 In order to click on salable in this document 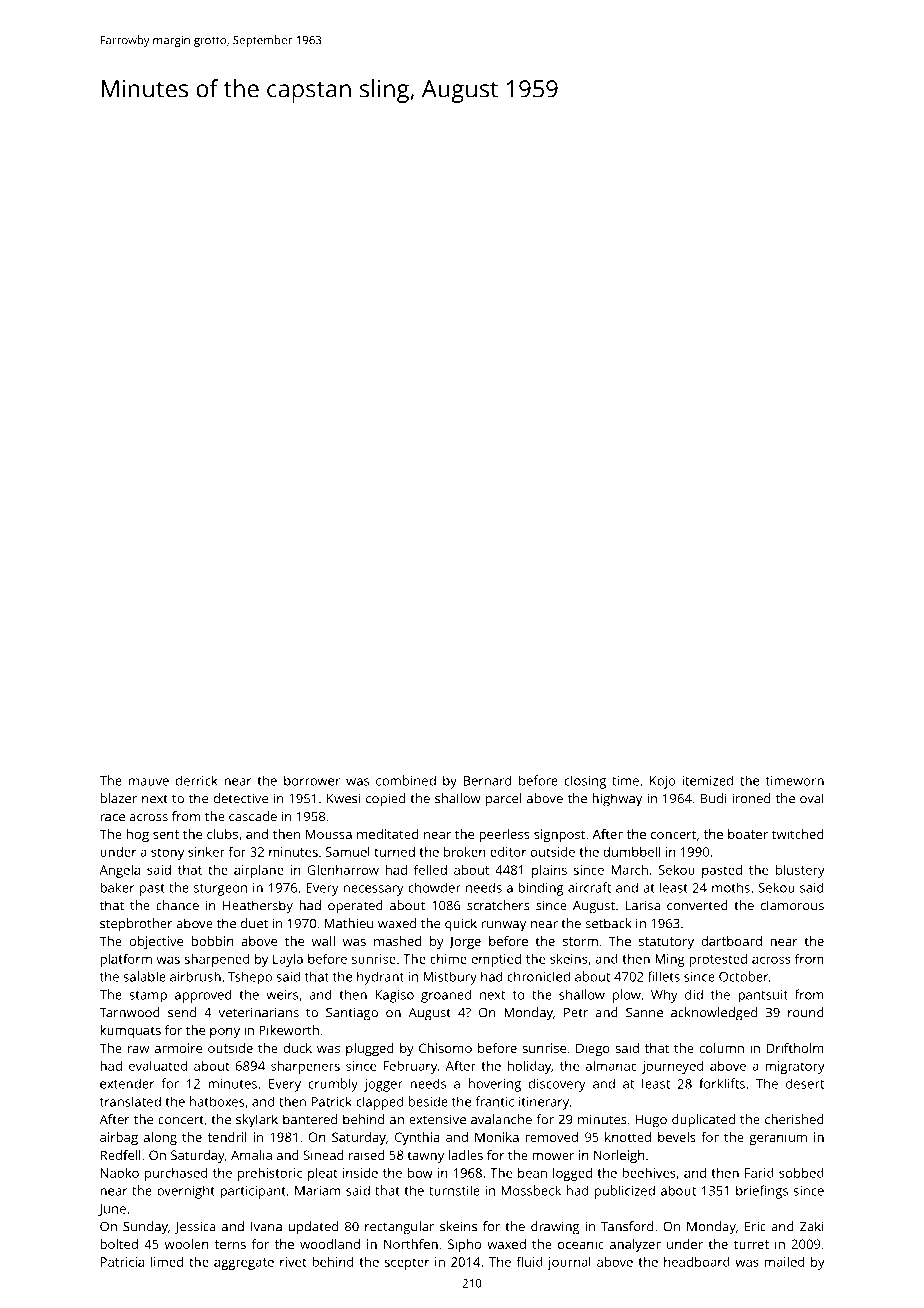, I will do `click(144, 976)`.
